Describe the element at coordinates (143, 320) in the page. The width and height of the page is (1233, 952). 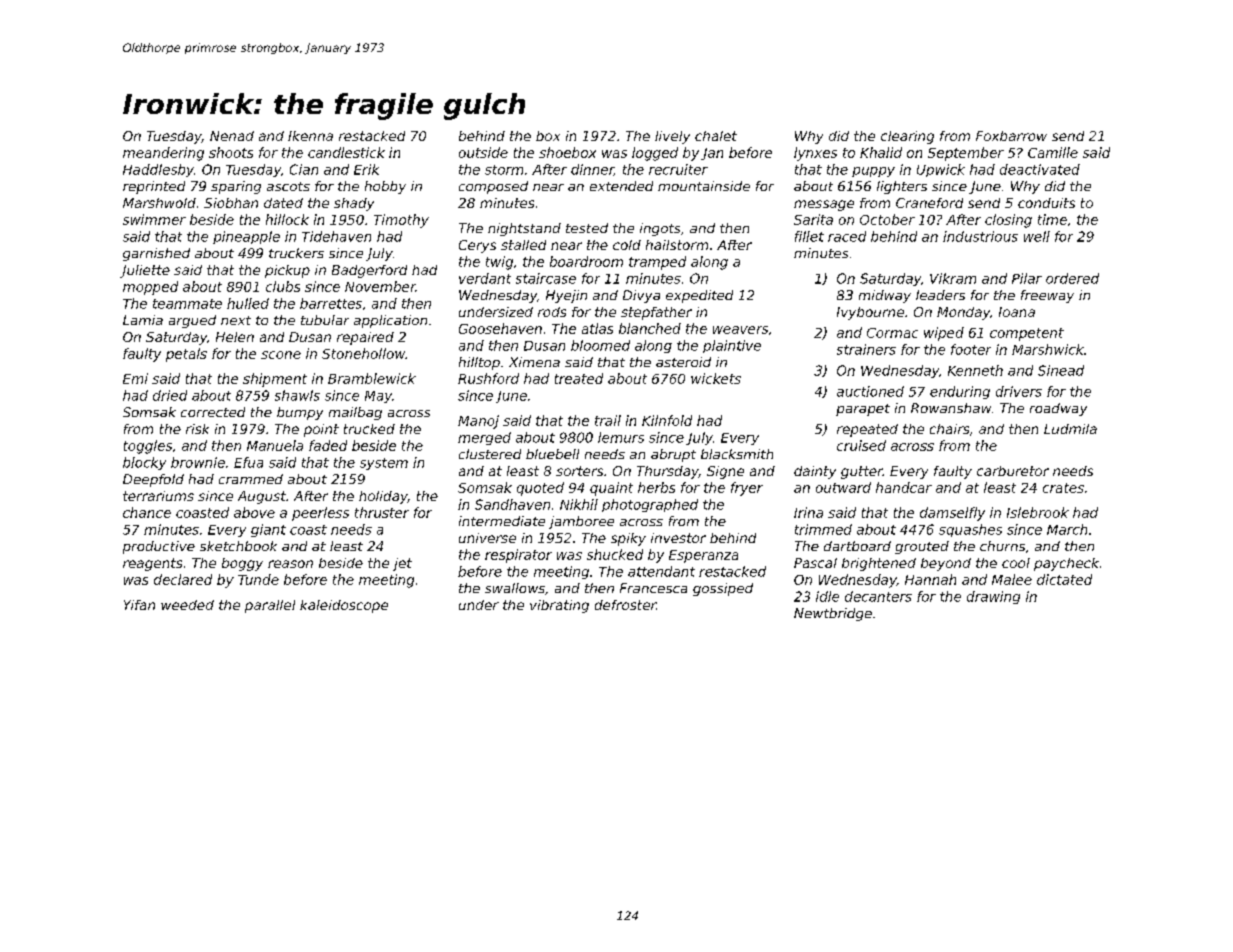
I see `Lamia` at that location.
